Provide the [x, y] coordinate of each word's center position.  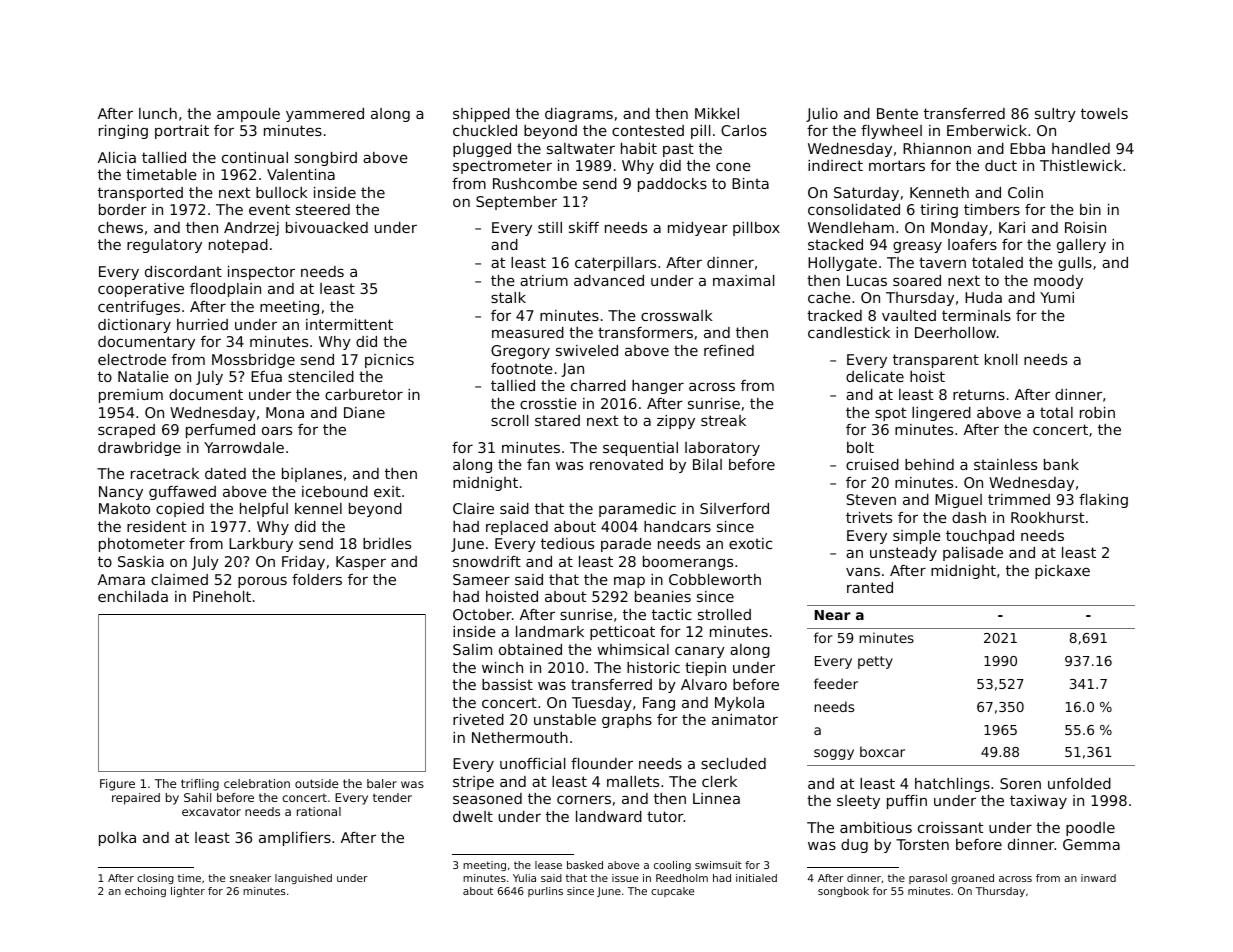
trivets [869, 517]
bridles [387, 543]
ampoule [248, 115]
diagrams [579, 115]
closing [155, 879]
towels [1104, 113]
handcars [677, 526]
